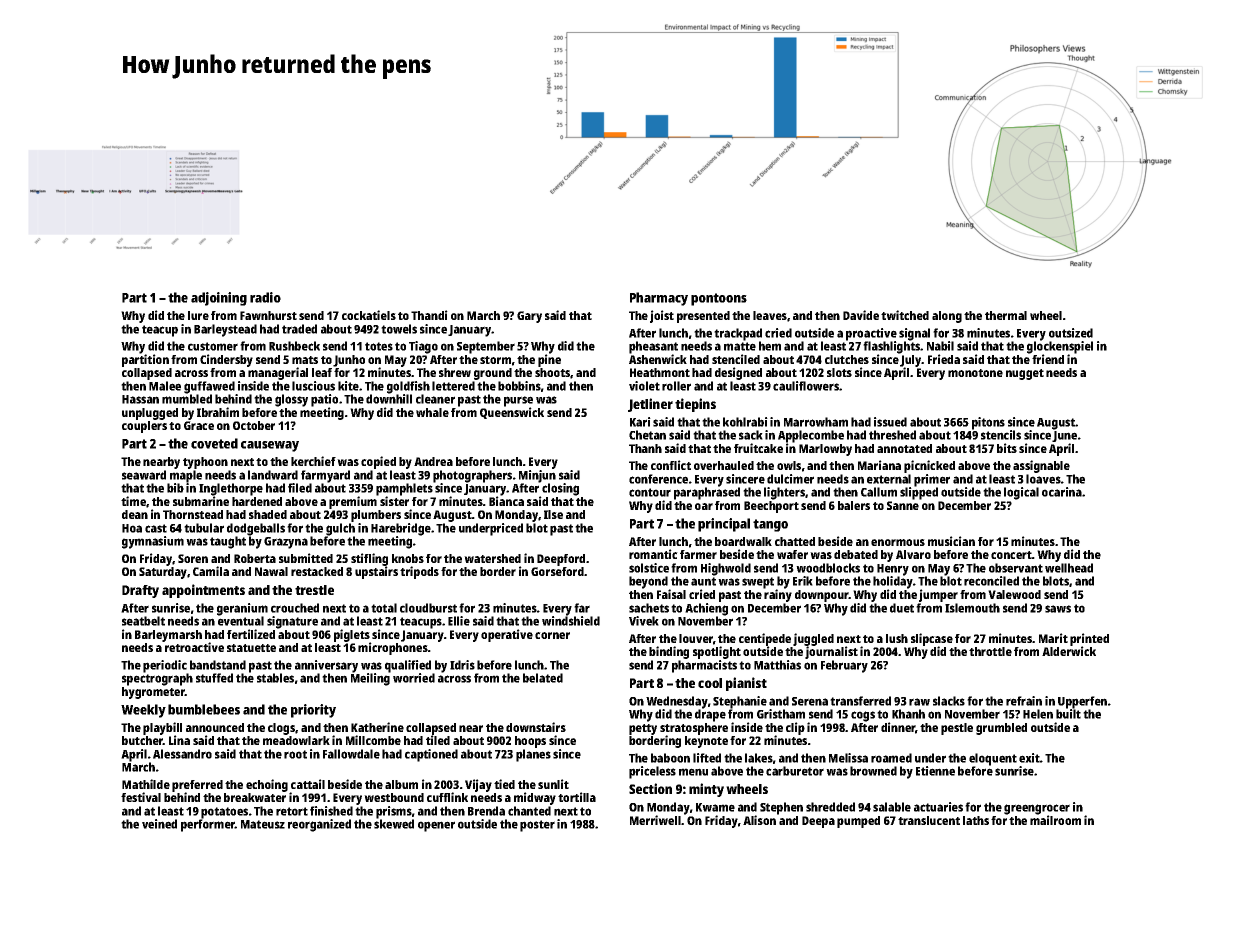  I want to click on exit, so click(1029, 758).
